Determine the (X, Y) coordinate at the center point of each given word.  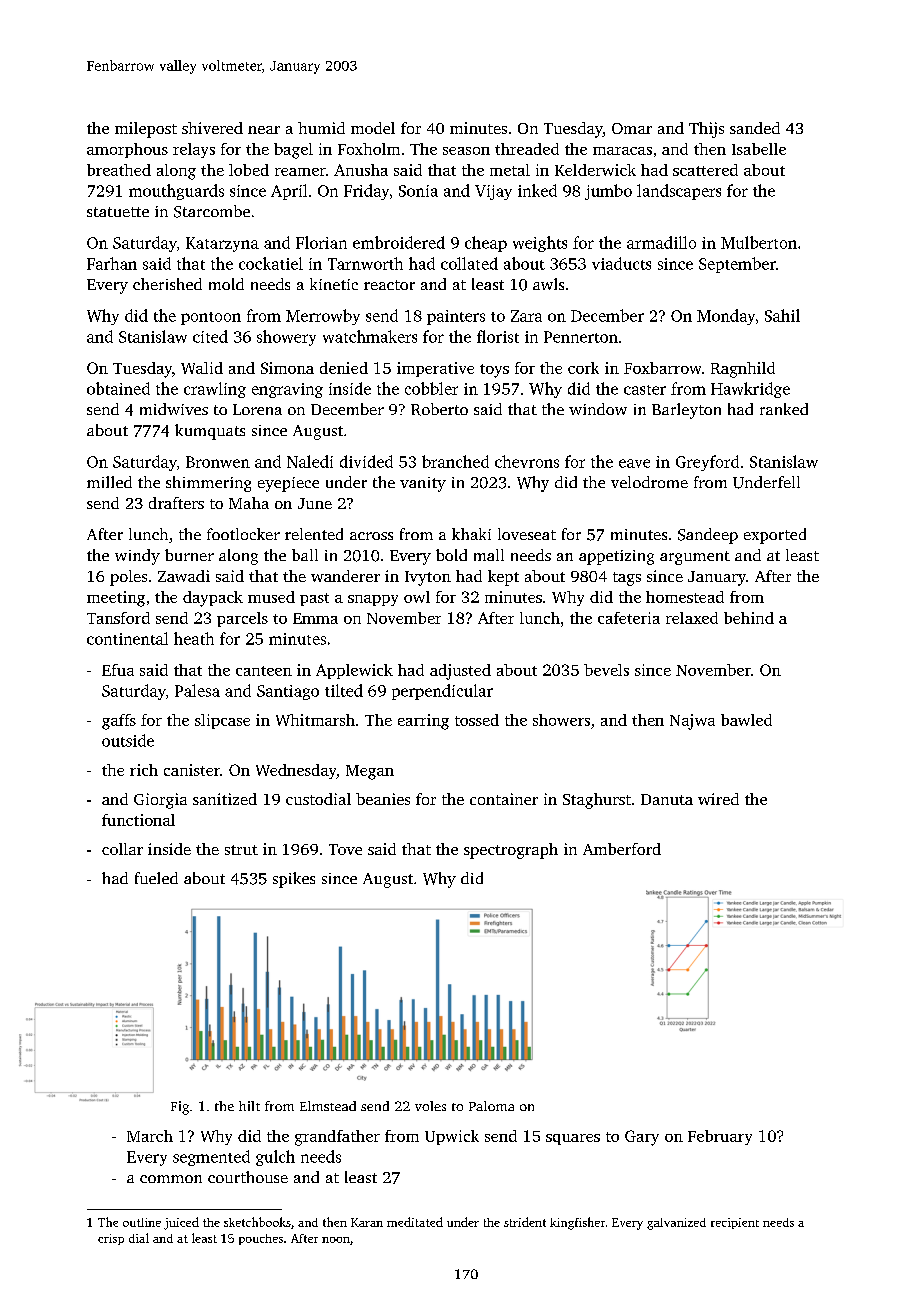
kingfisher (577, 1223)
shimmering (208, 484)
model (373, 128)
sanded (755, 128)
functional (138, 820)
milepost (146, 130)
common (171, 1179)
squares (573, 1139)
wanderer (345, 576)
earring (423, 722)
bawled (746, 720)
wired (718, 799)
